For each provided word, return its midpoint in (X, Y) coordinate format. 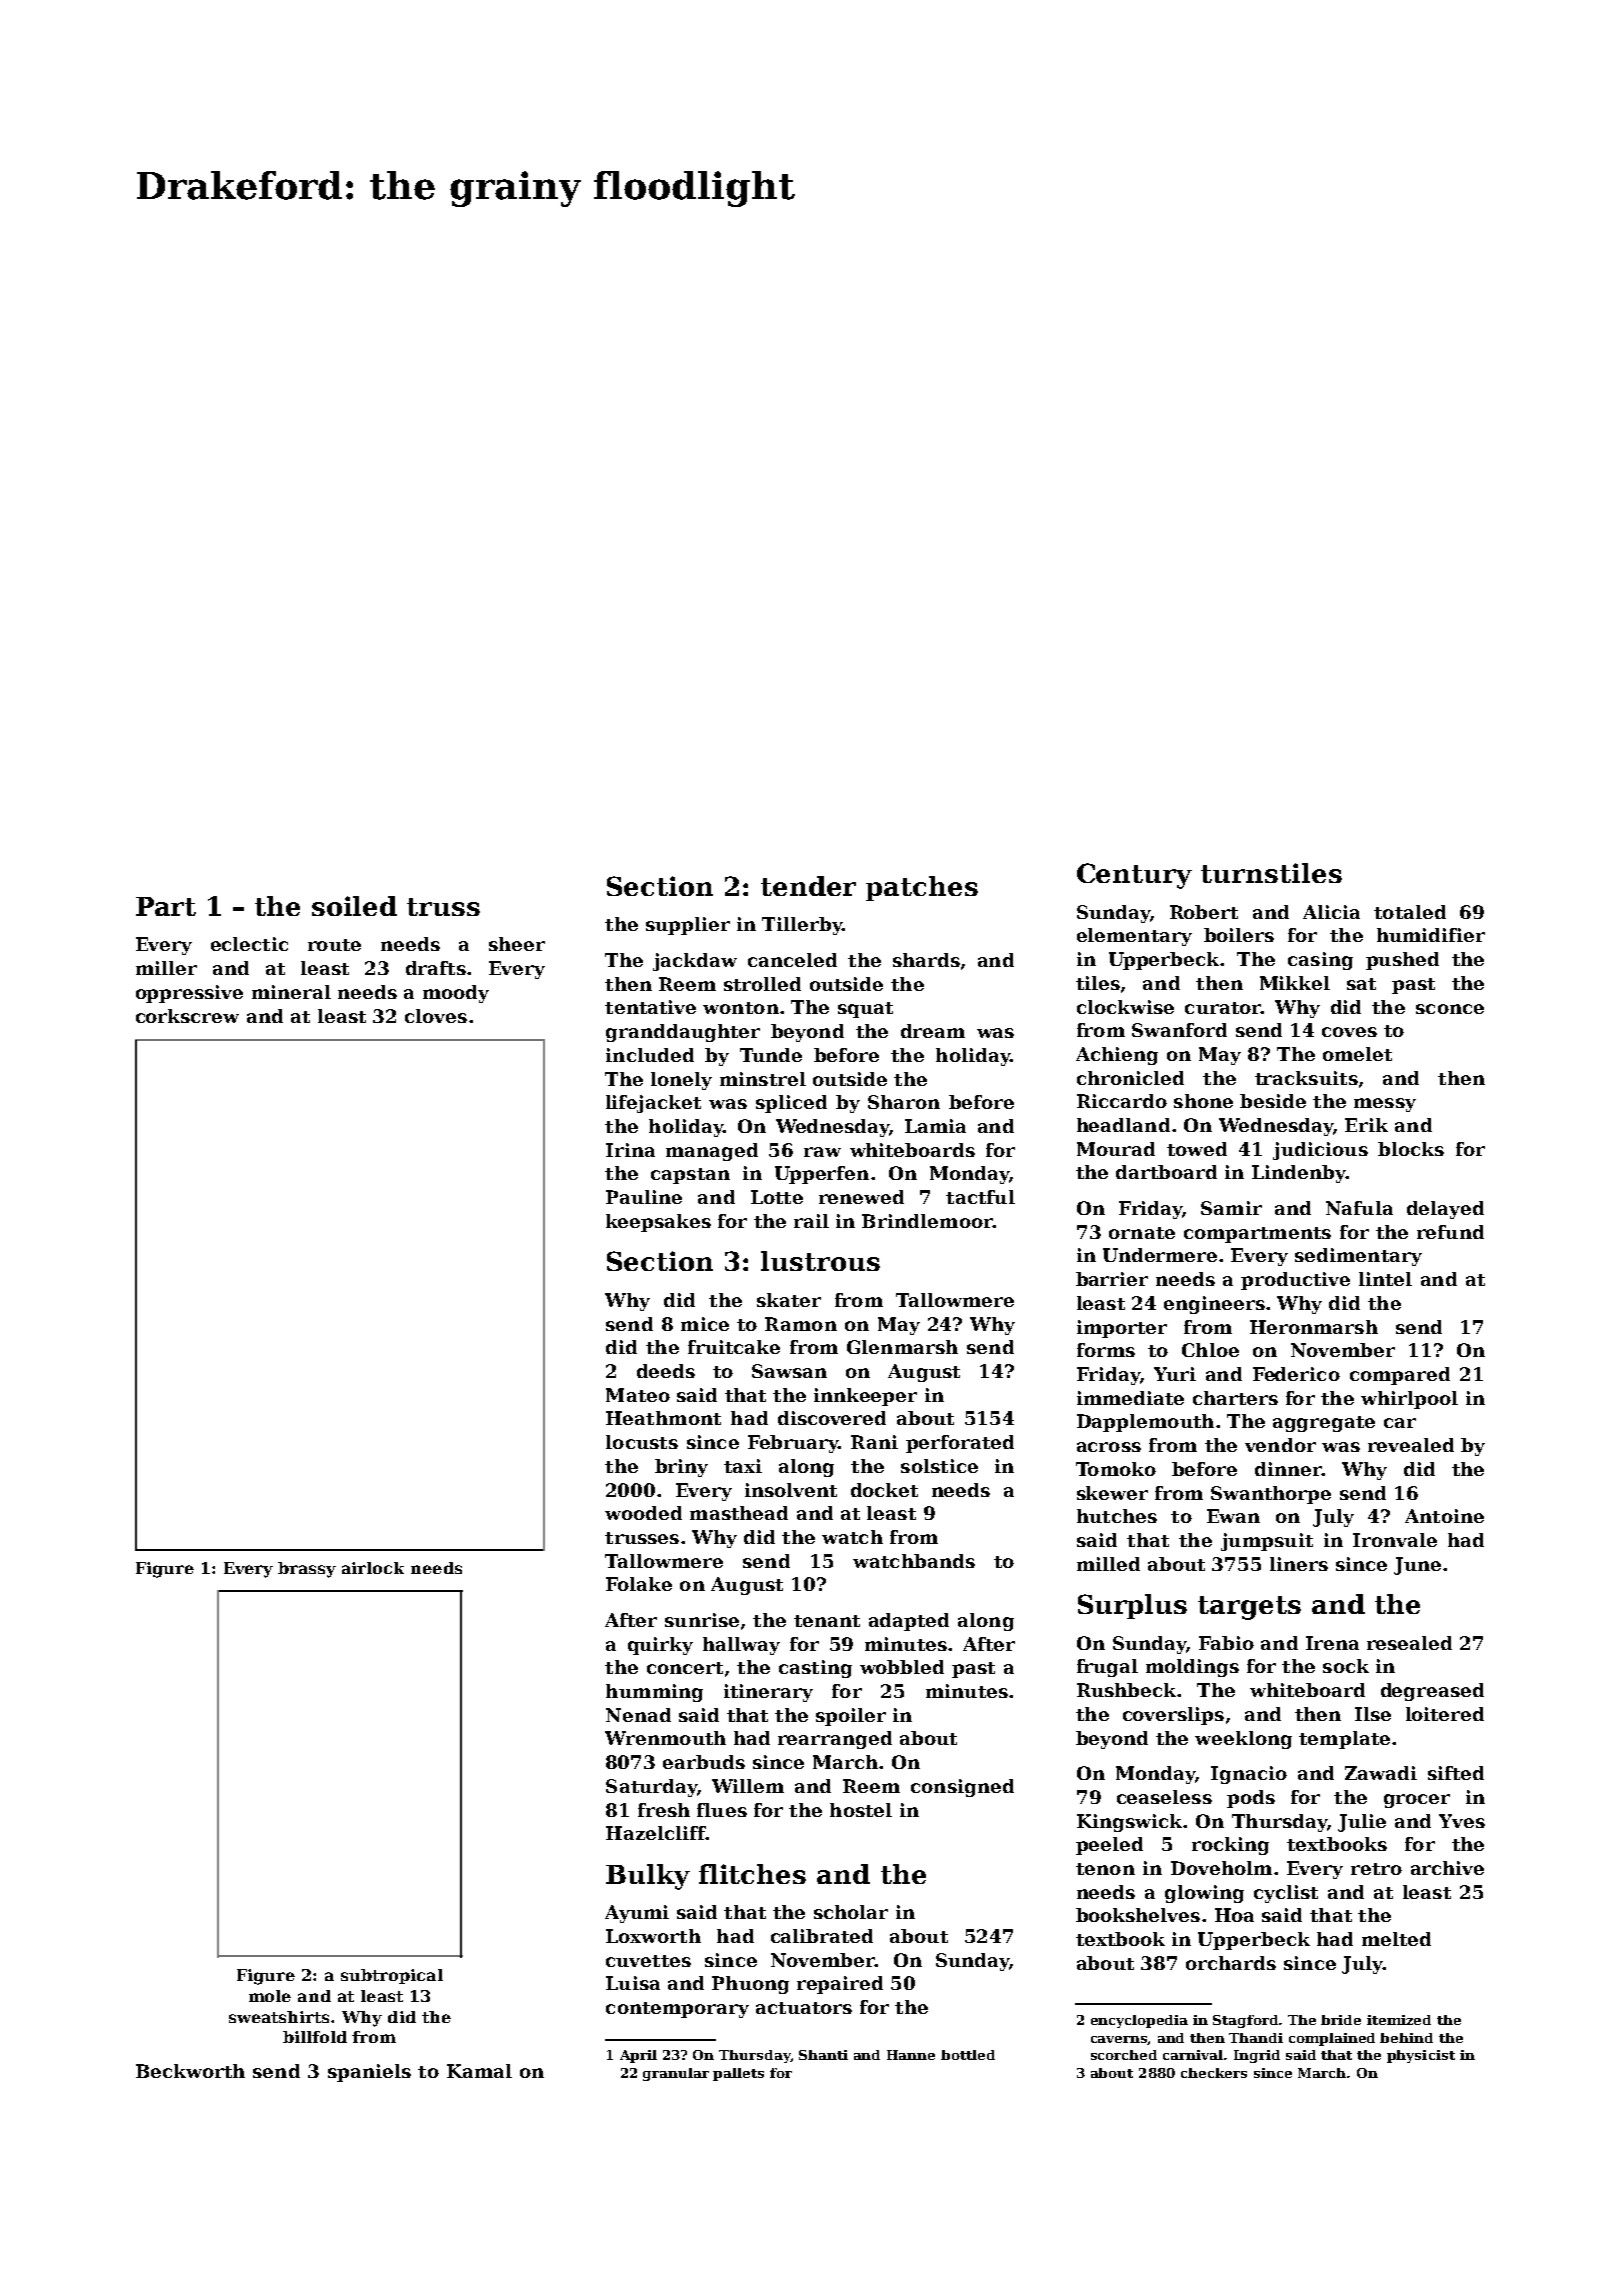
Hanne (911, 2055)
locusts (642, 1442)
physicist (1421, 2056)
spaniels (369, 2073)
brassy (307, 1570)
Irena (1332, 1643)
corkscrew (187, 1016)
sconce (1450, 1009)
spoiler (851, 1717)
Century (1134, 876)
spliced (791, 1104)
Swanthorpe (1271, 1495)
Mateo (638, 1395)
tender (808, 886)
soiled (354, 906)
